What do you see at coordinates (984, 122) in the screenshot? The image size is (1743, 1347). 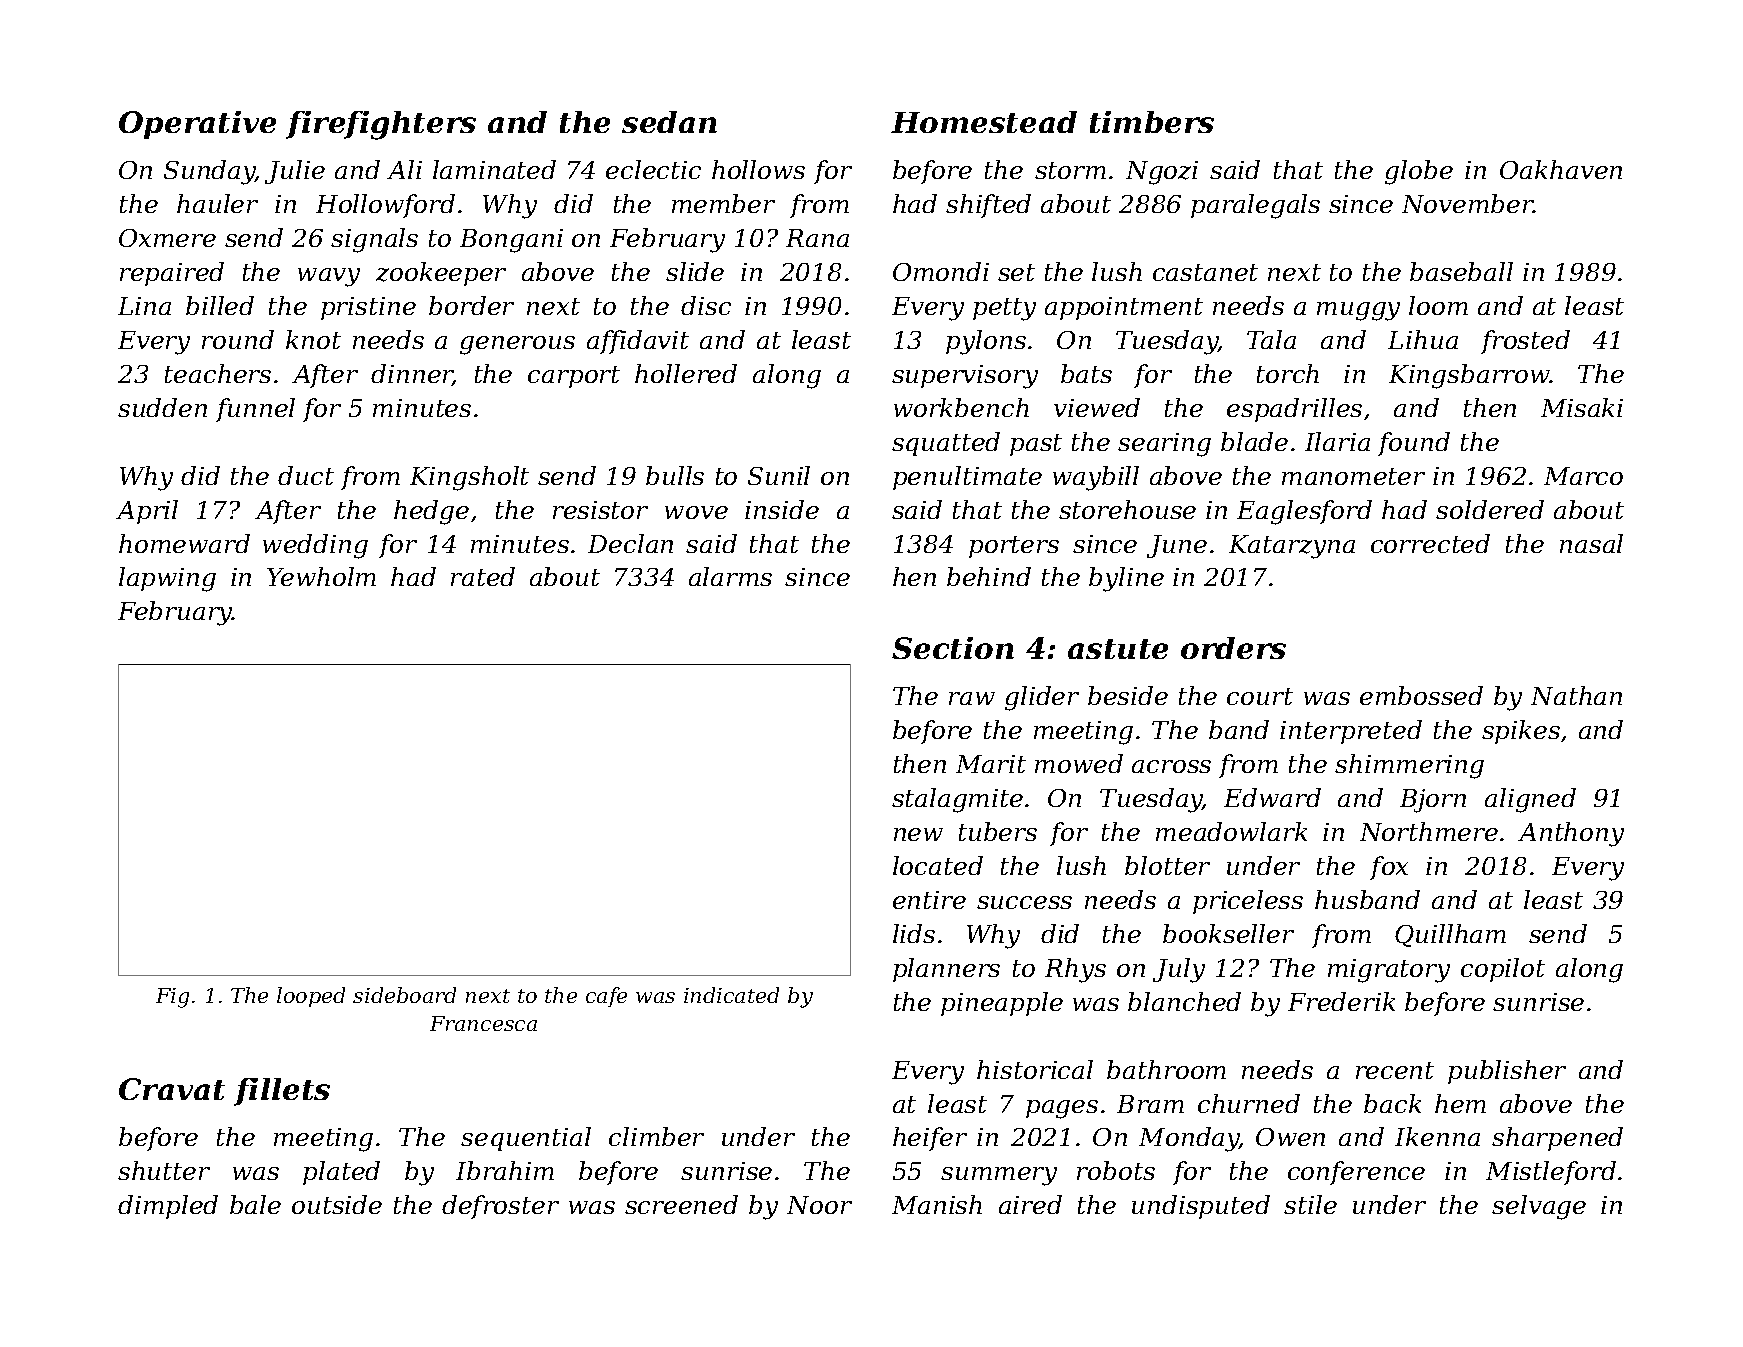 I see `Homestead` at bounding box center [984, 122].
